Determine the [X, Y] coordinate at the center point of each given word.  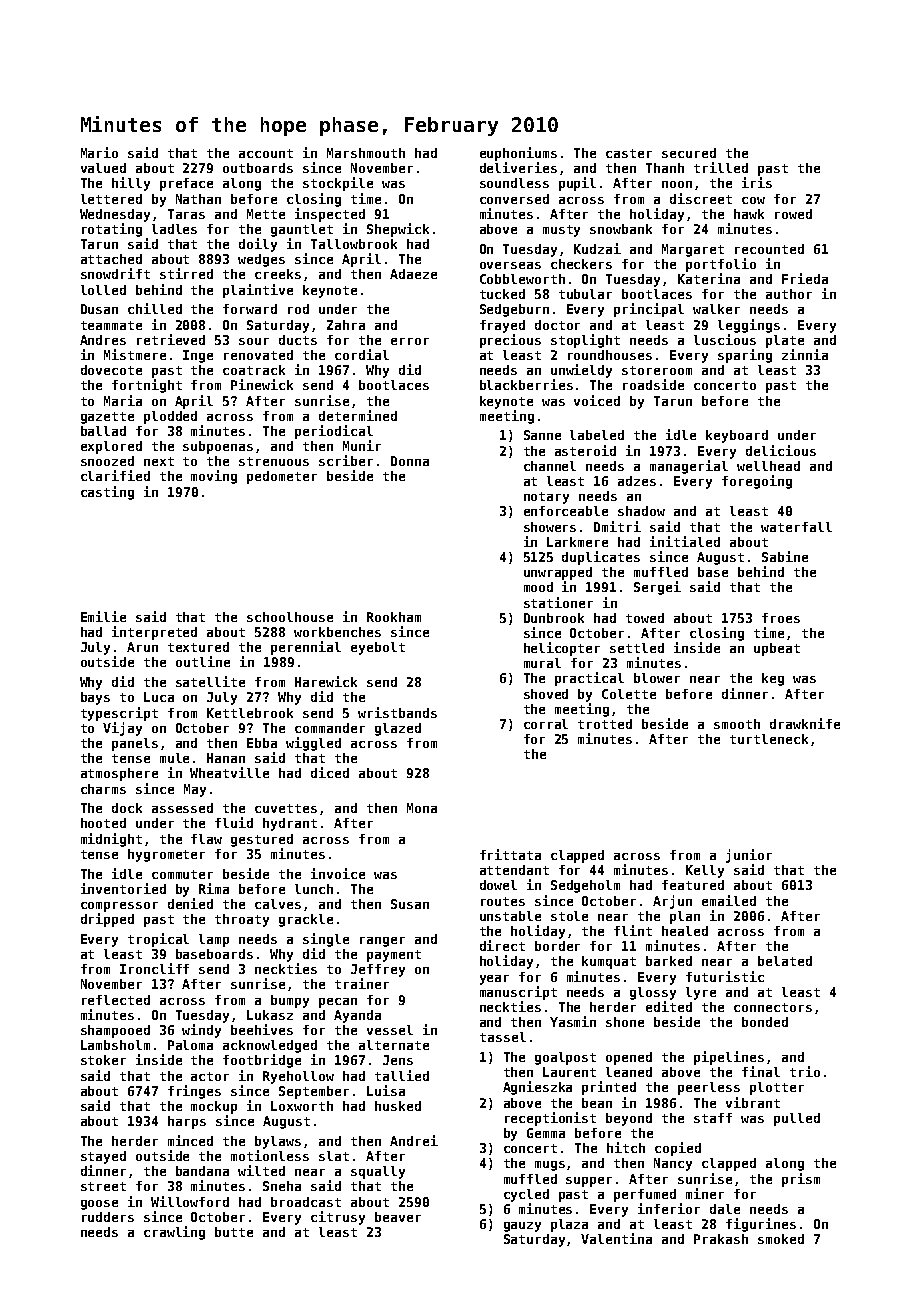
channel [550, 466]
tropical [158, 940]
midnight [111, 840]
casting [107, 493]
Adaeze [413, 274]
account [266, 153]
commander [330, 728]
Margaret [693, 250]
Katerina [709, 278]
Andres [103, 340]
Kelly [705, 871]
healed [685, 931]
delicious [781, 450]
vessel [390, 1030]
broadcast [306, 1202]
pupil [577, 184]
